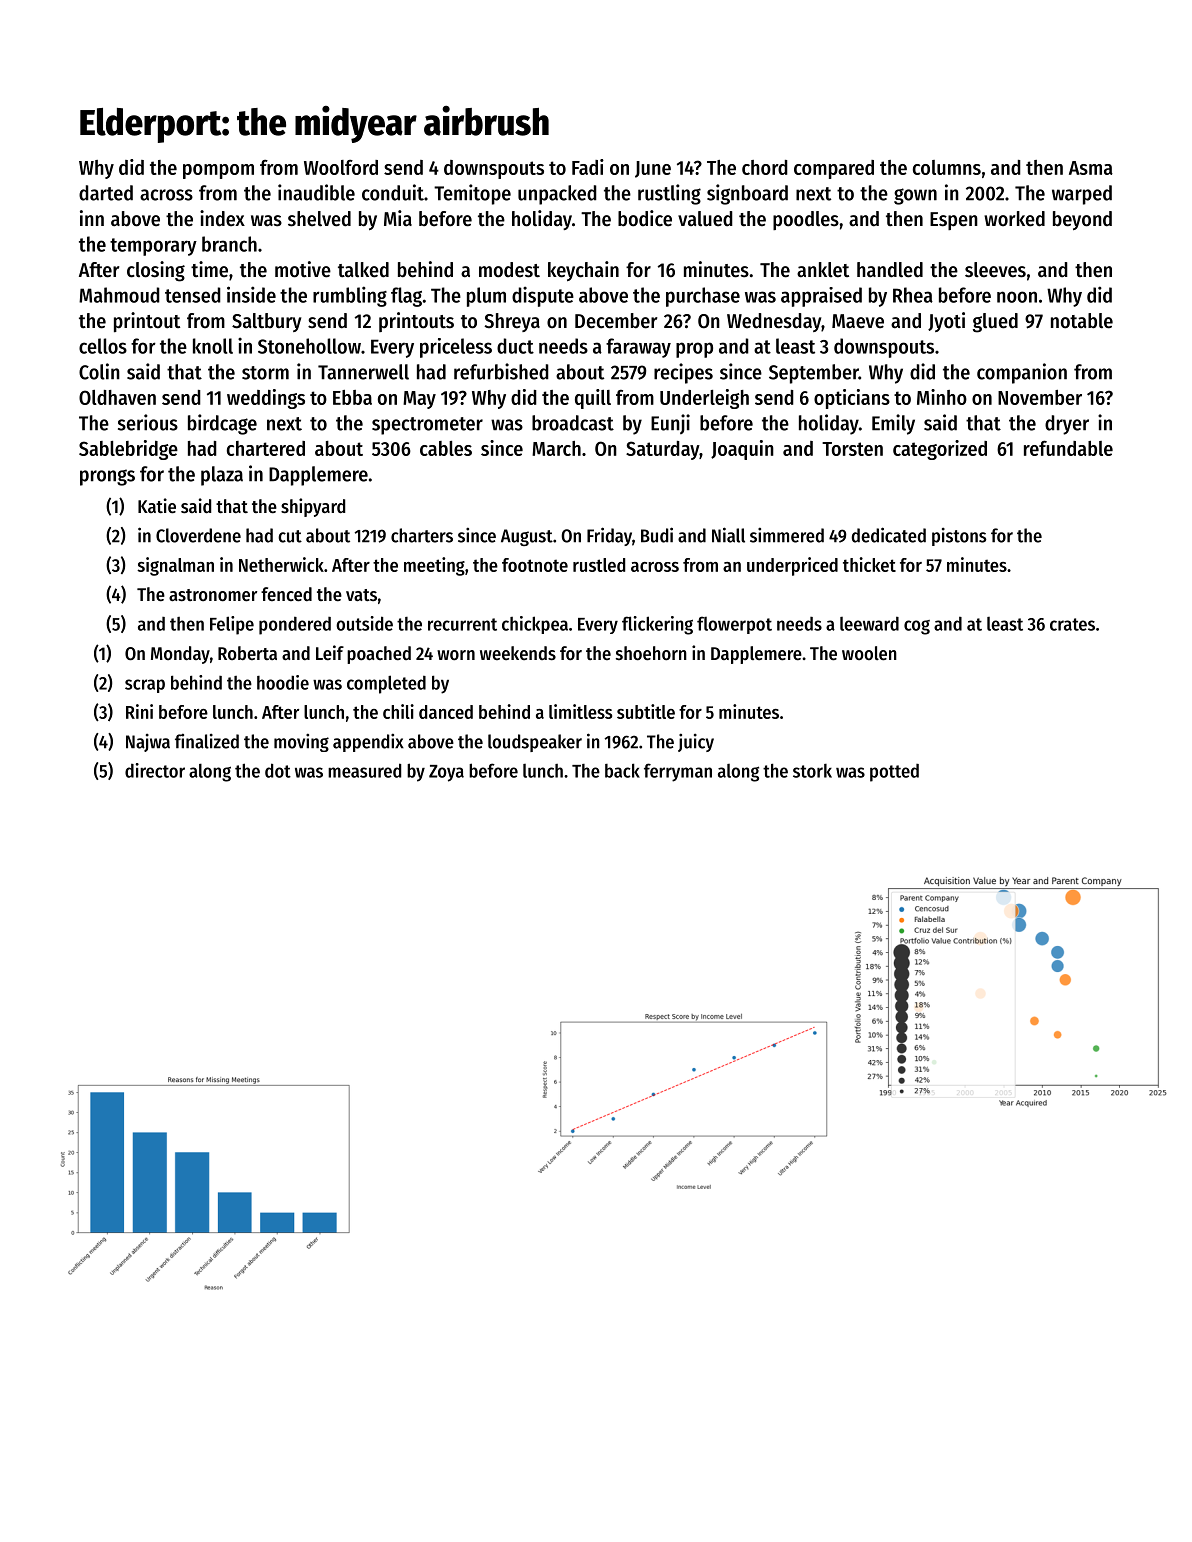  I want to click on opticians, so click(852, 399).
